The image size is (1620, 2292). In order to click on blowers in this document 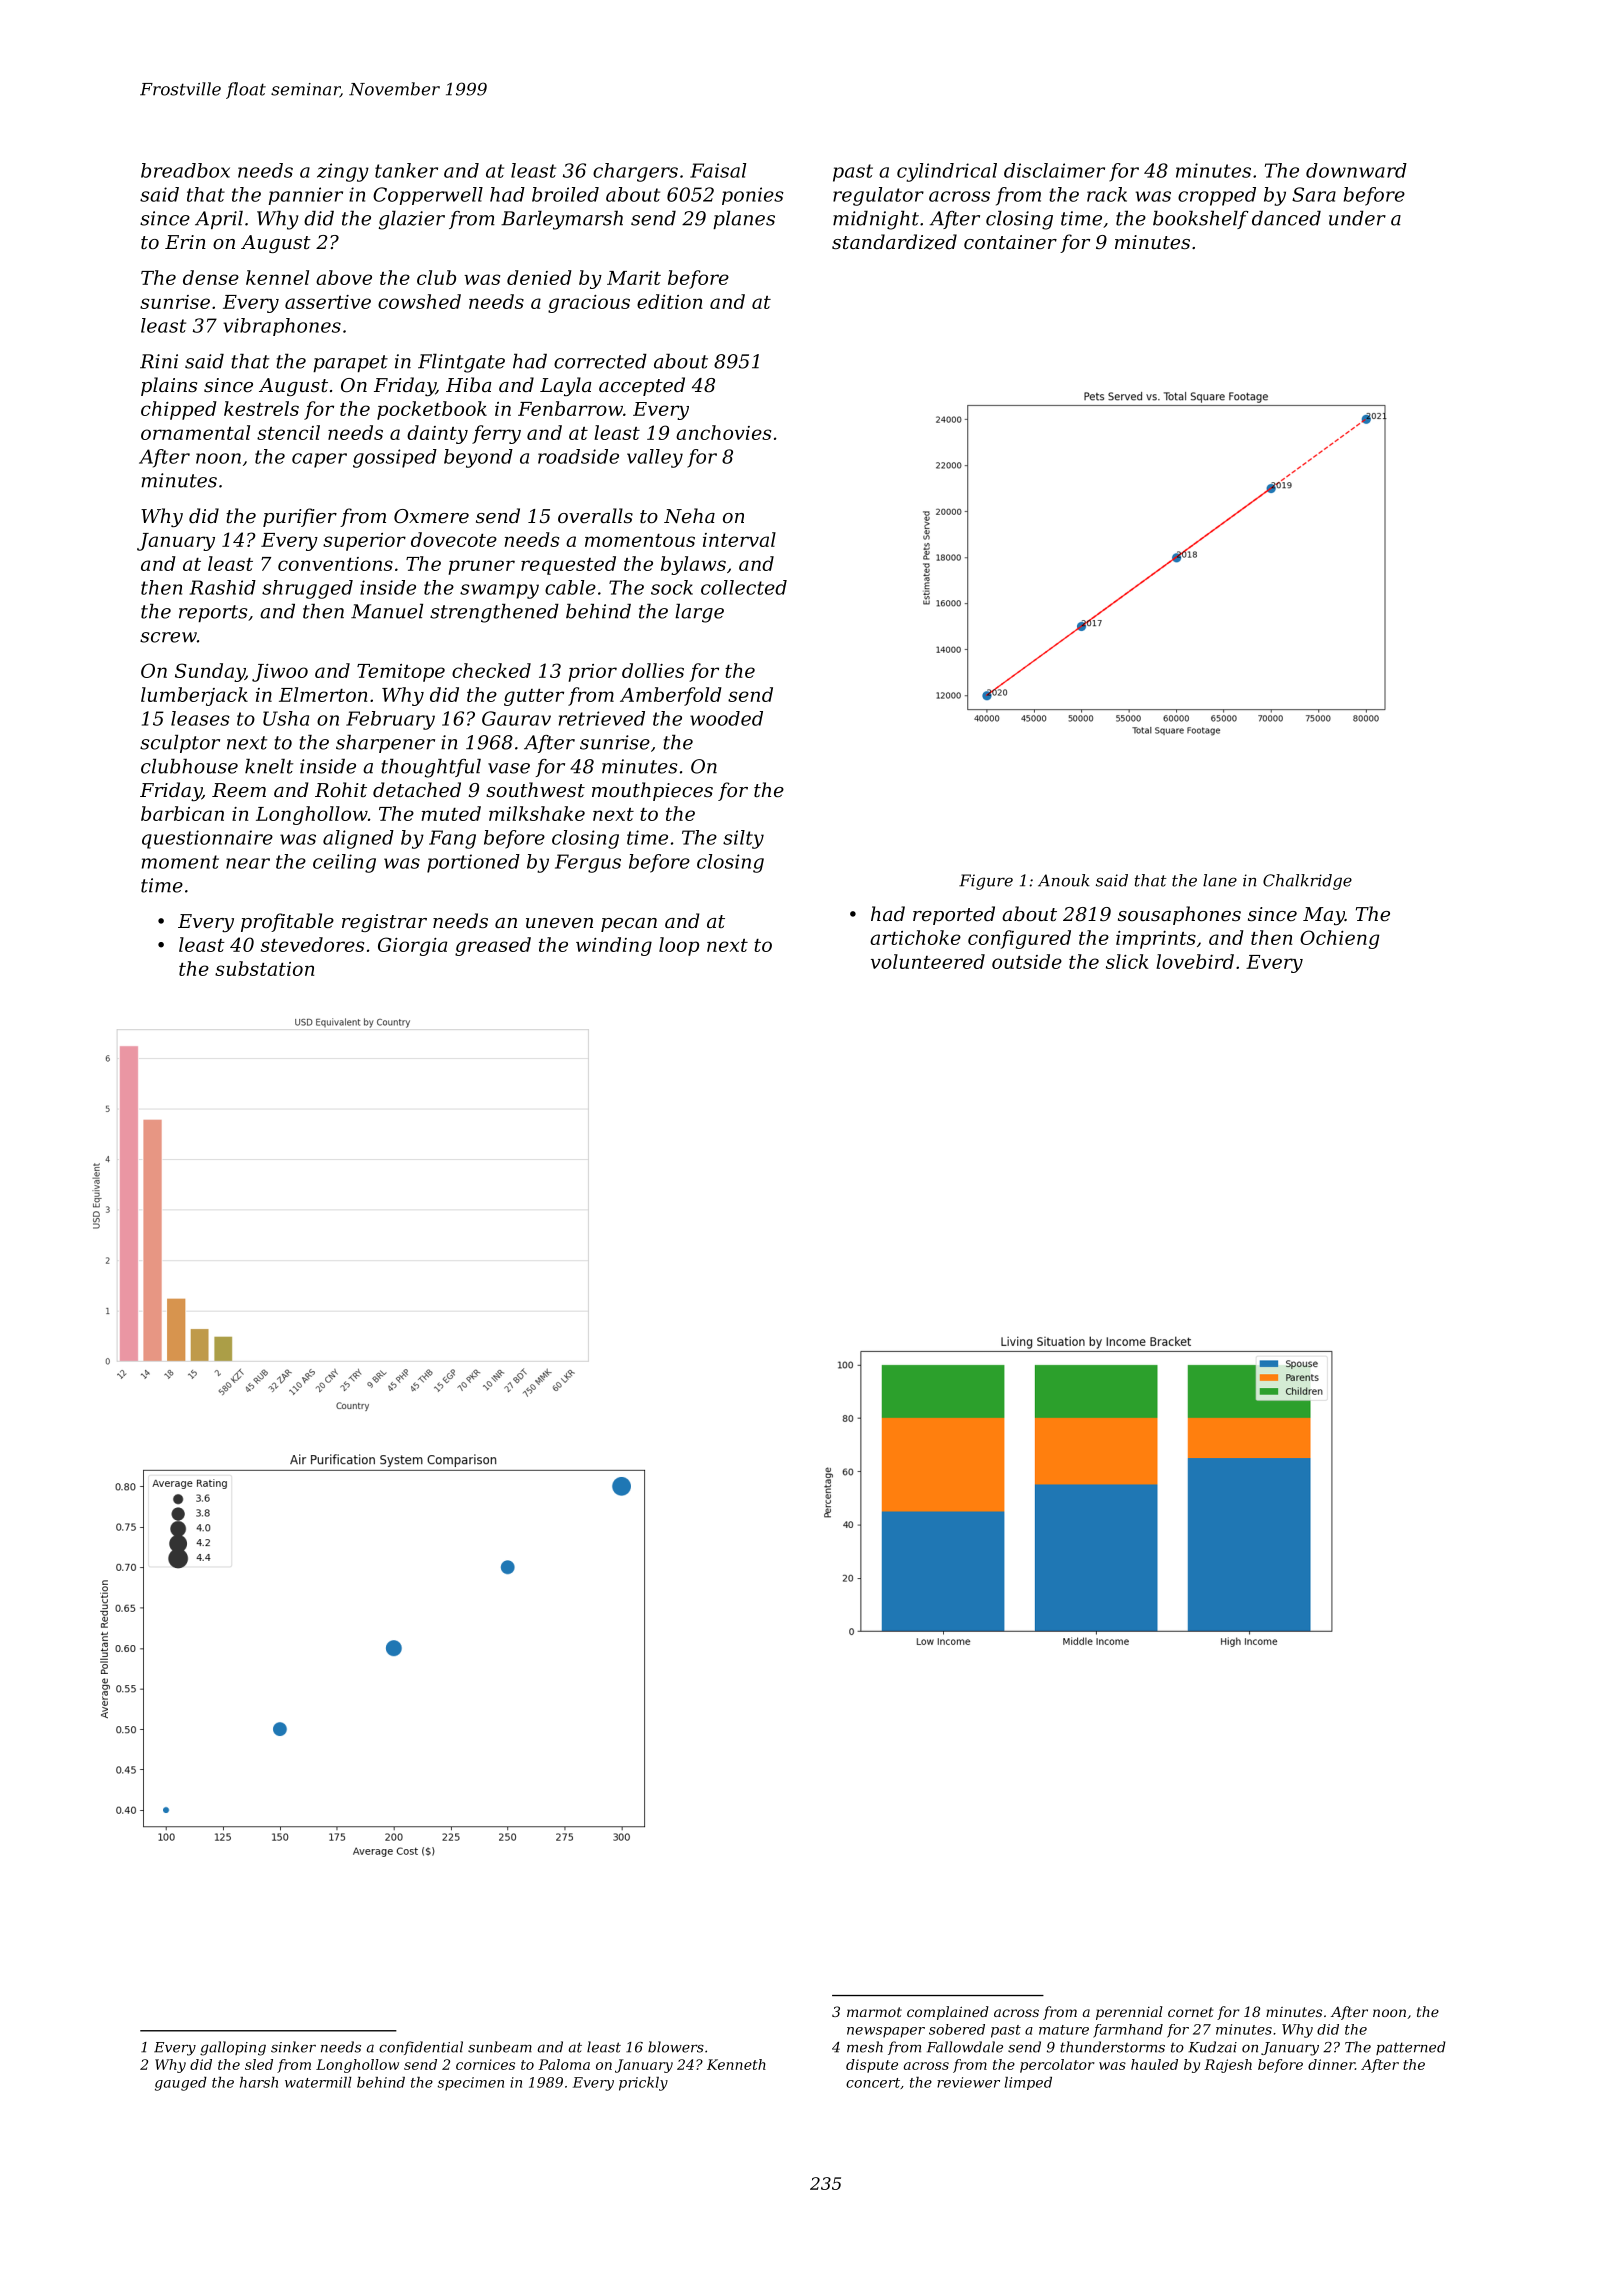, I will do `click(676, 2047)`.
